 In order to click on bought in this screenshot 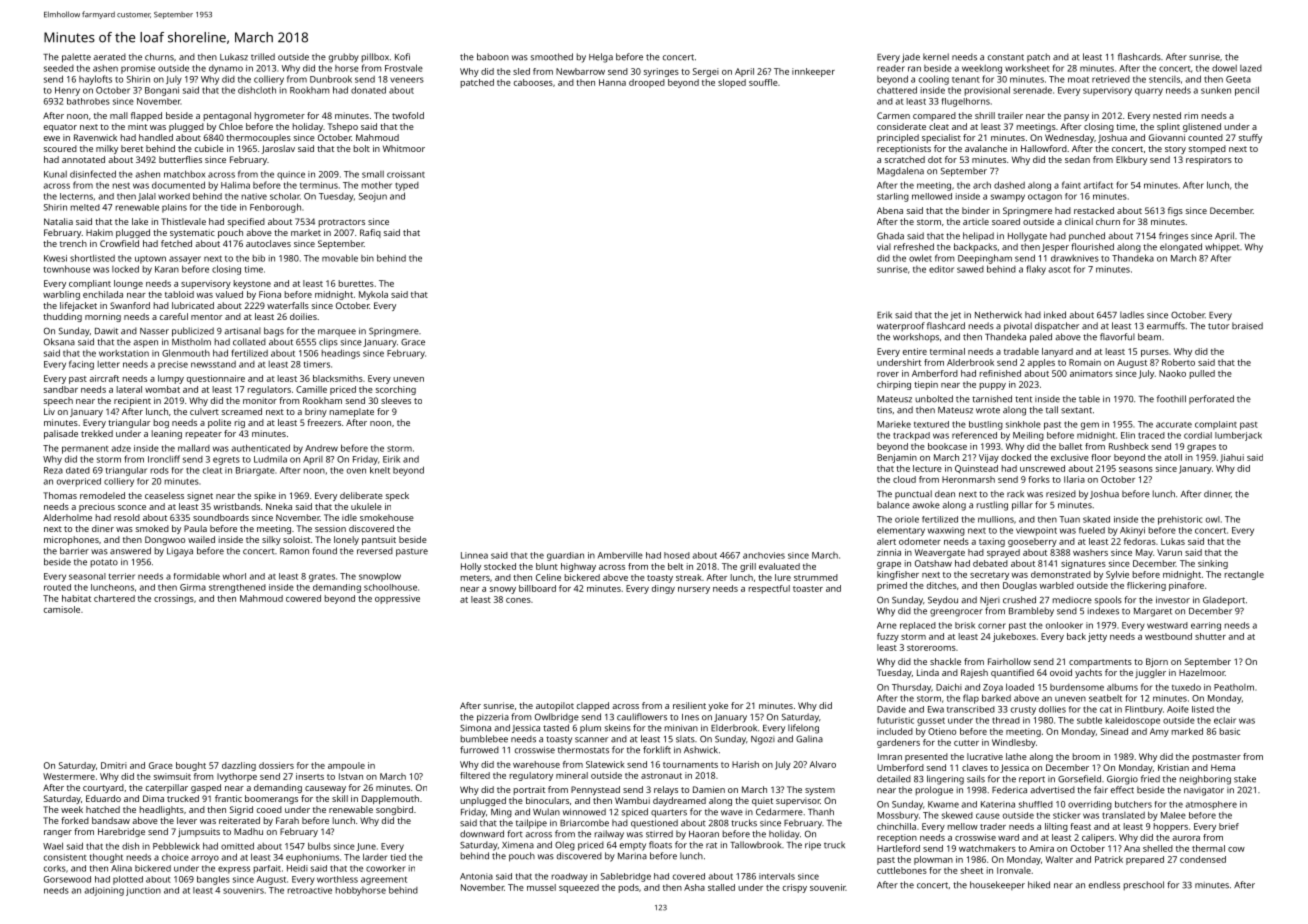, I will do `click(191, 766)`.
